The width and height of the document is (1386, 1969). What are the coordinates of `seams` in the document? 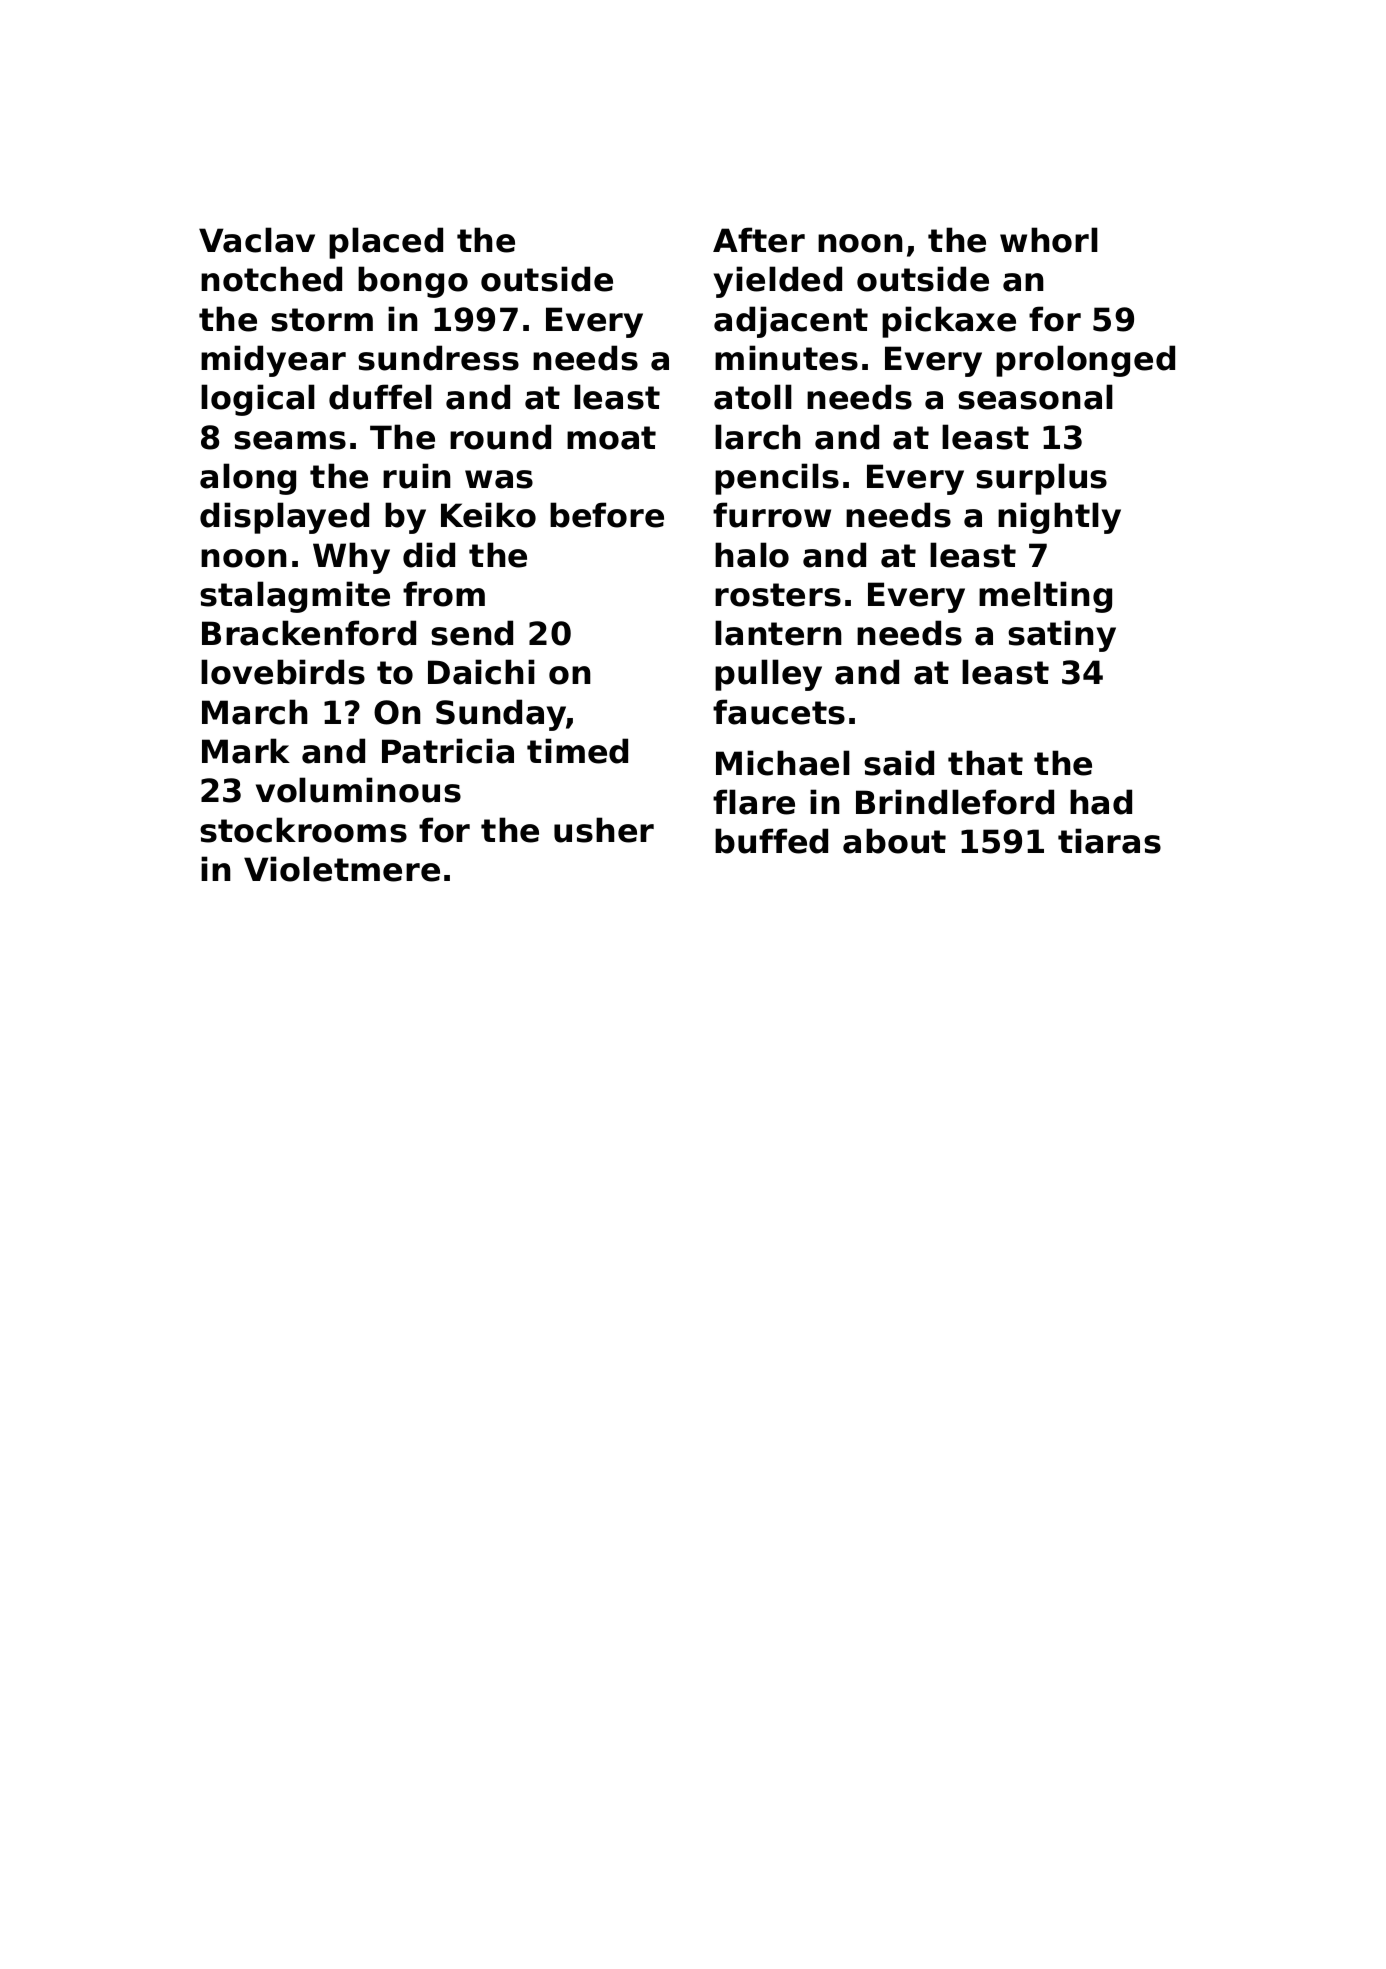 It's located at (290, 440).
